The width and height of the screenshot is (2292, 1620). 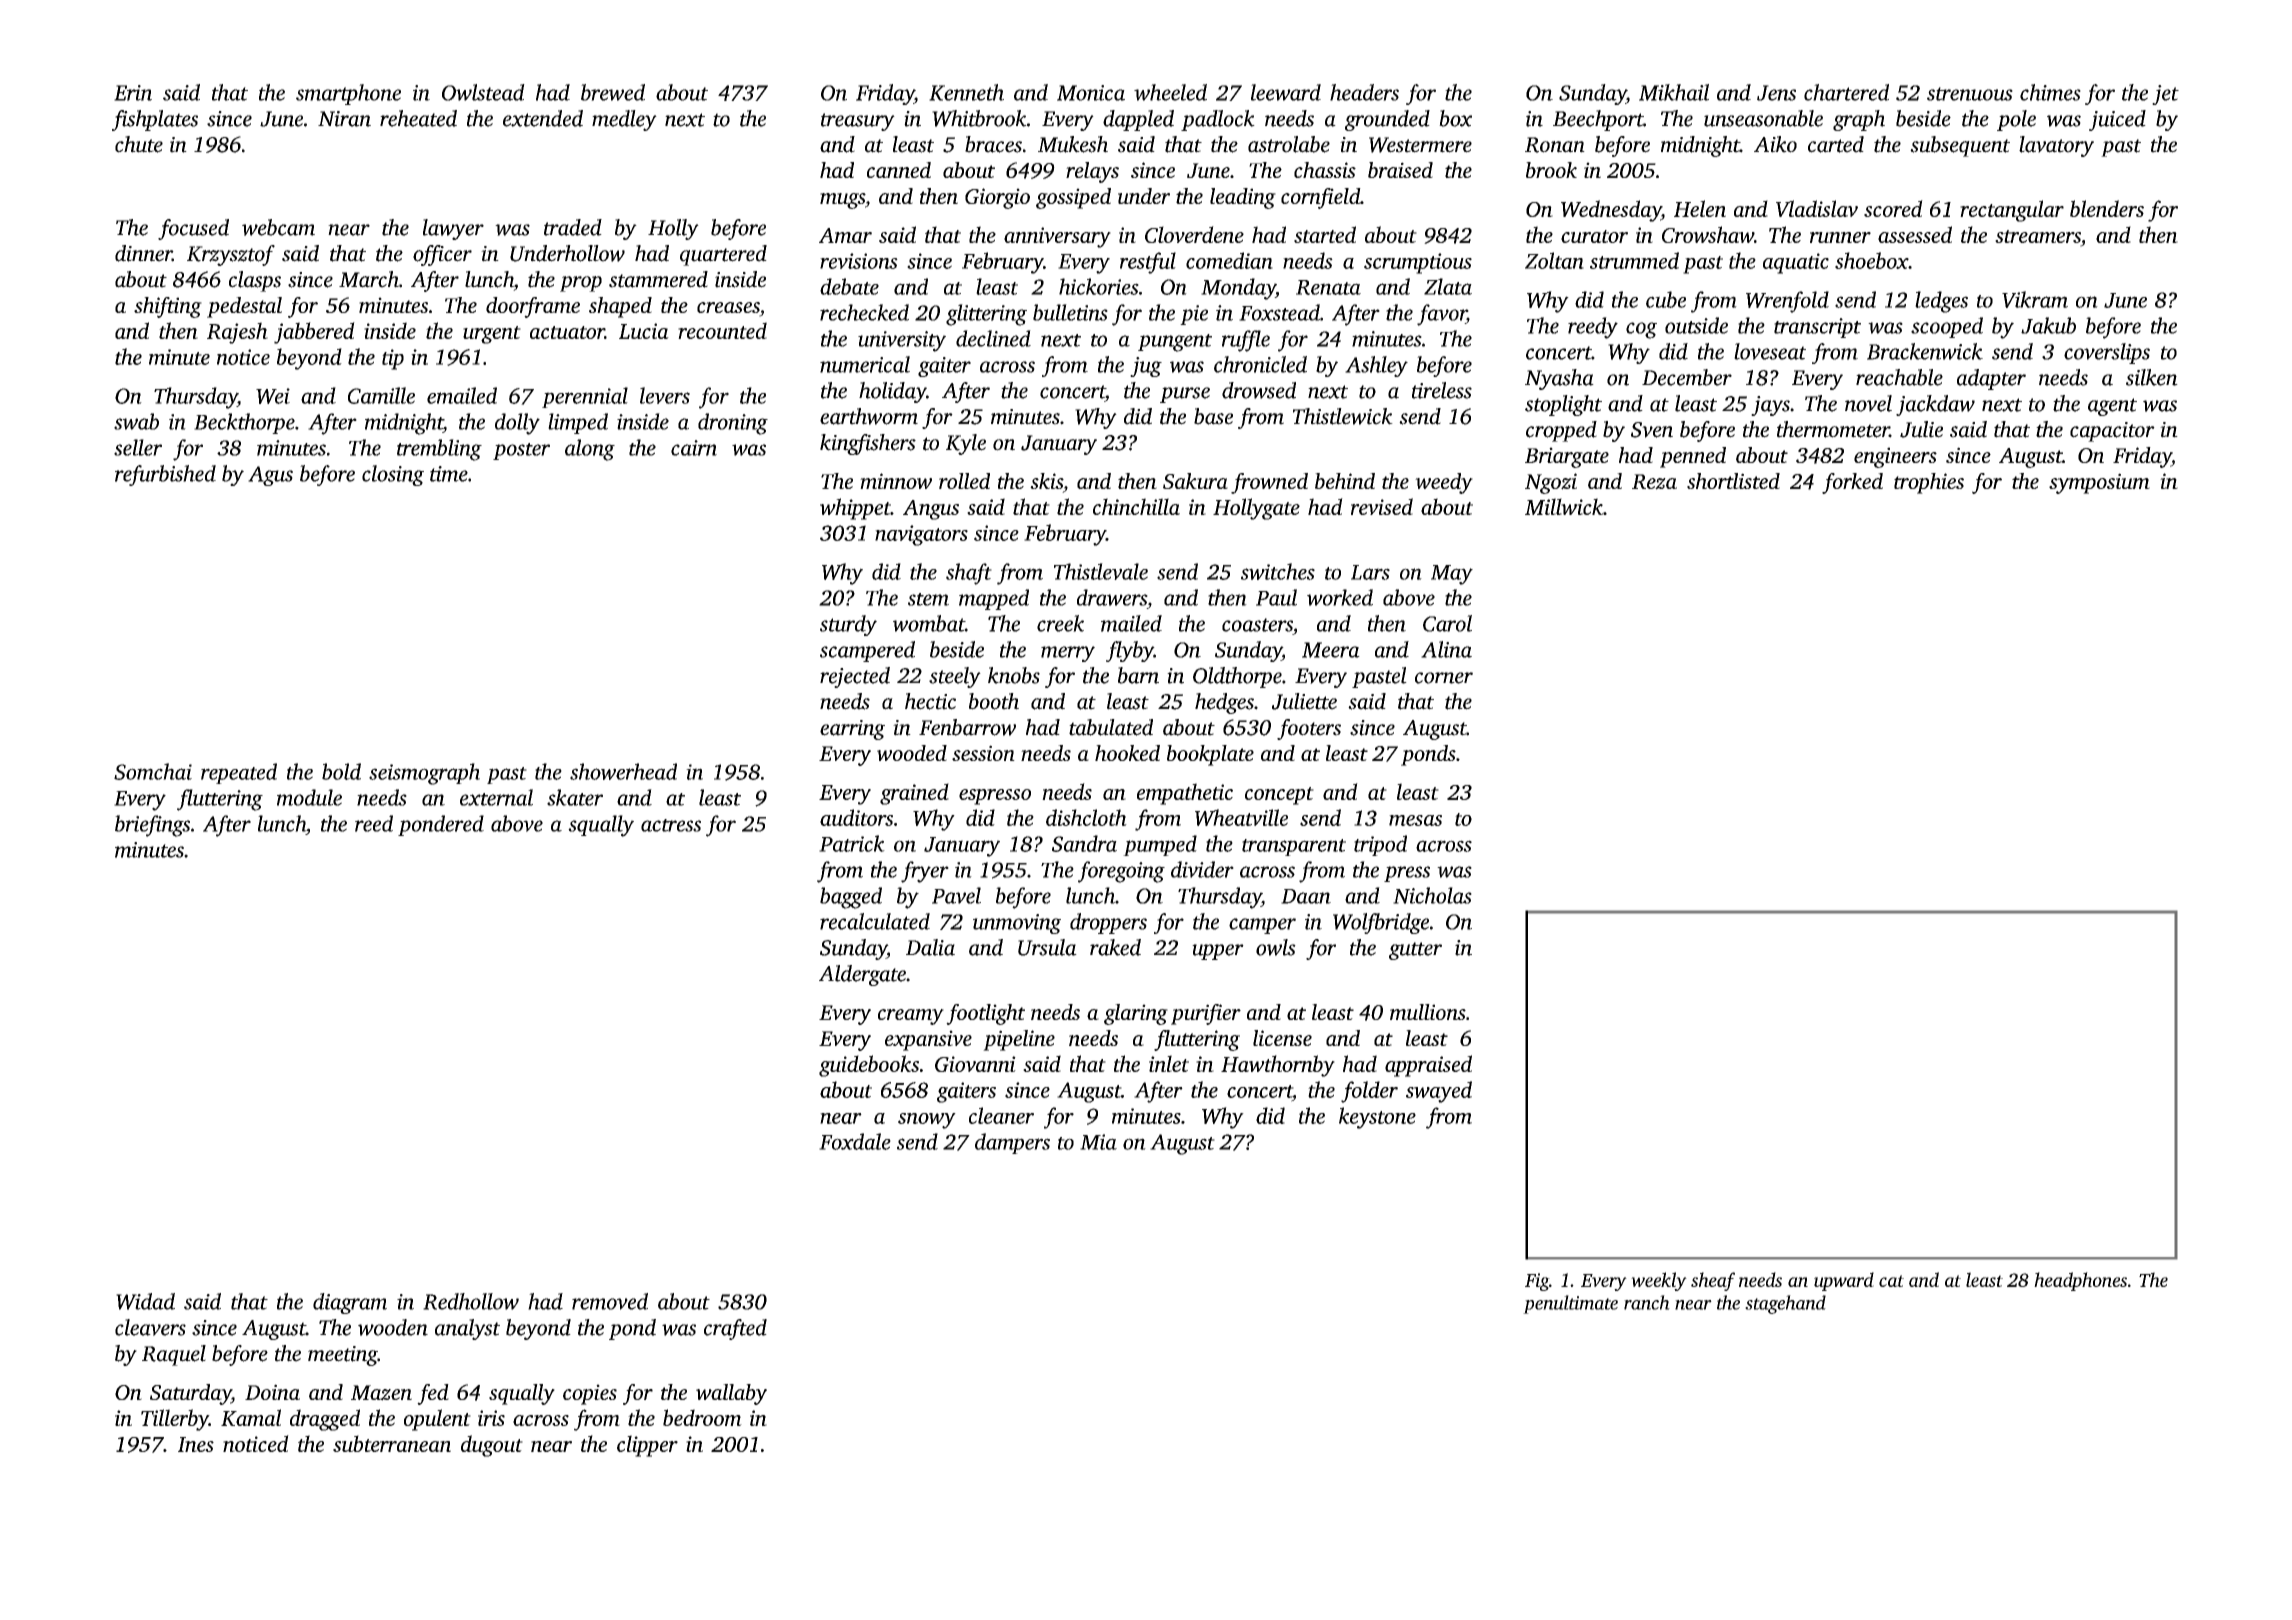 I want to click on Widad, so click(x=145, y=1301).
